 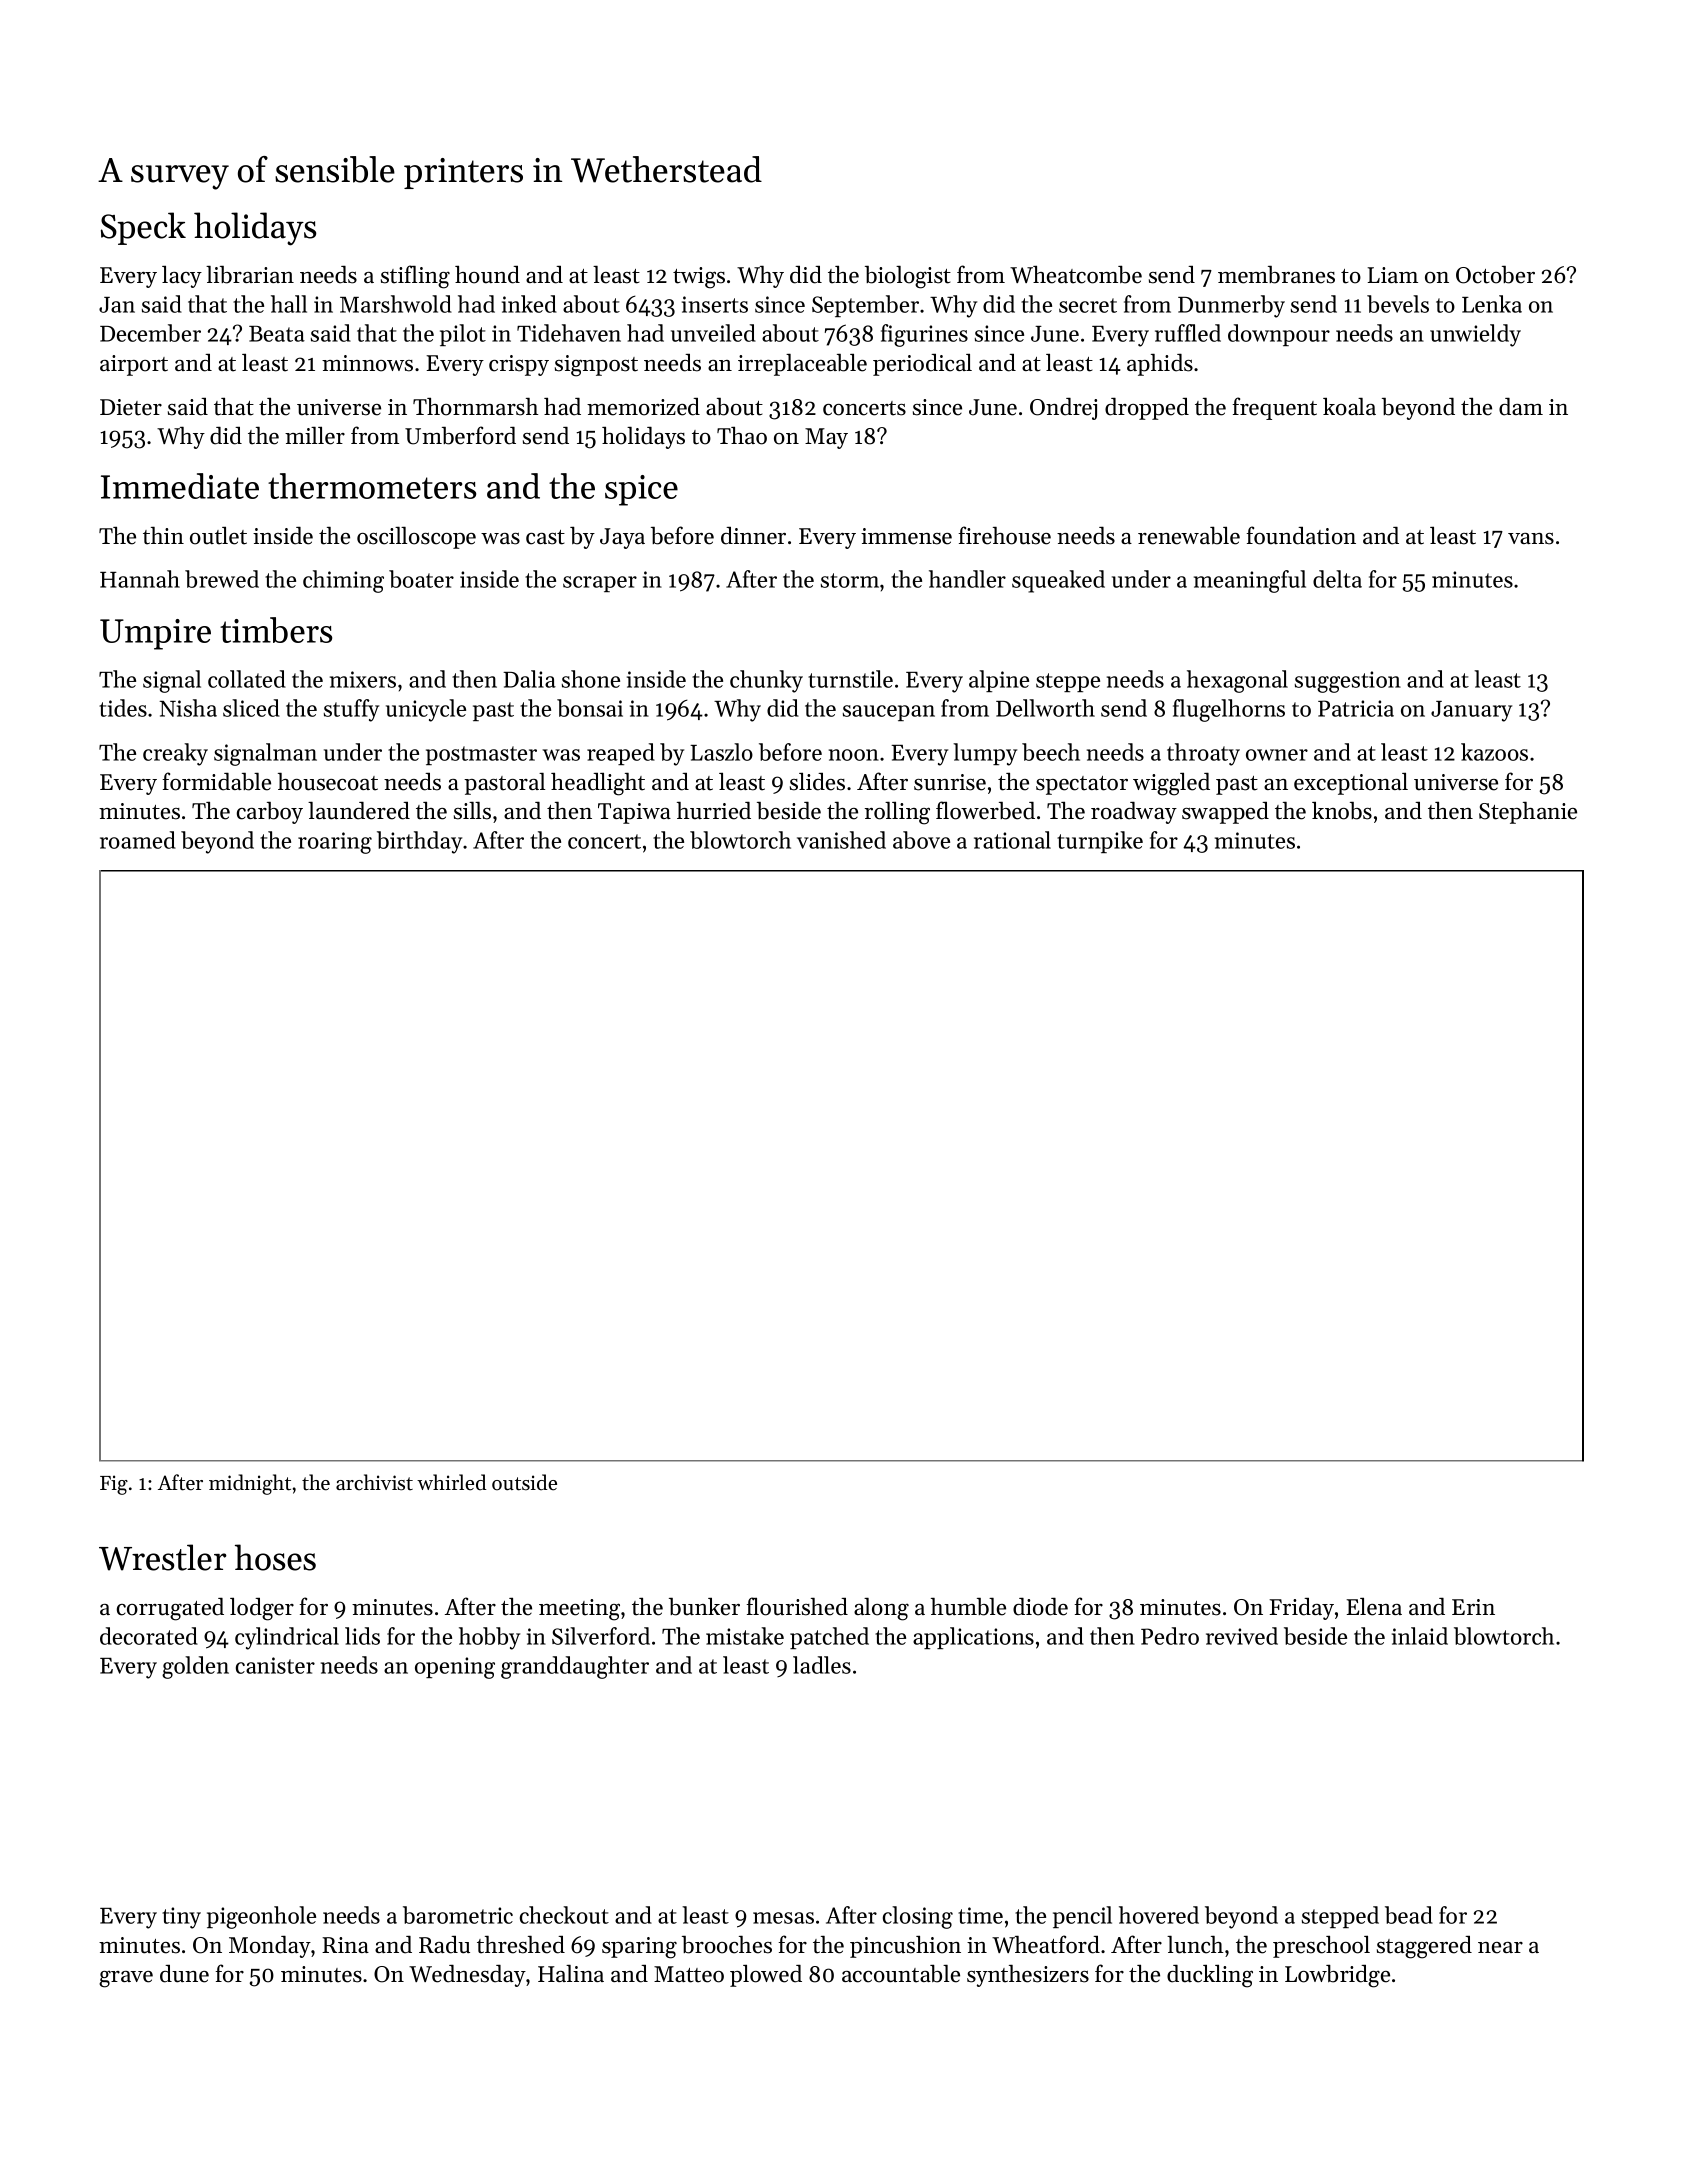 What do you see at coordinates (889, 713) in the screenshot?
I see `saucepan` at bounding box center [889, 713].
